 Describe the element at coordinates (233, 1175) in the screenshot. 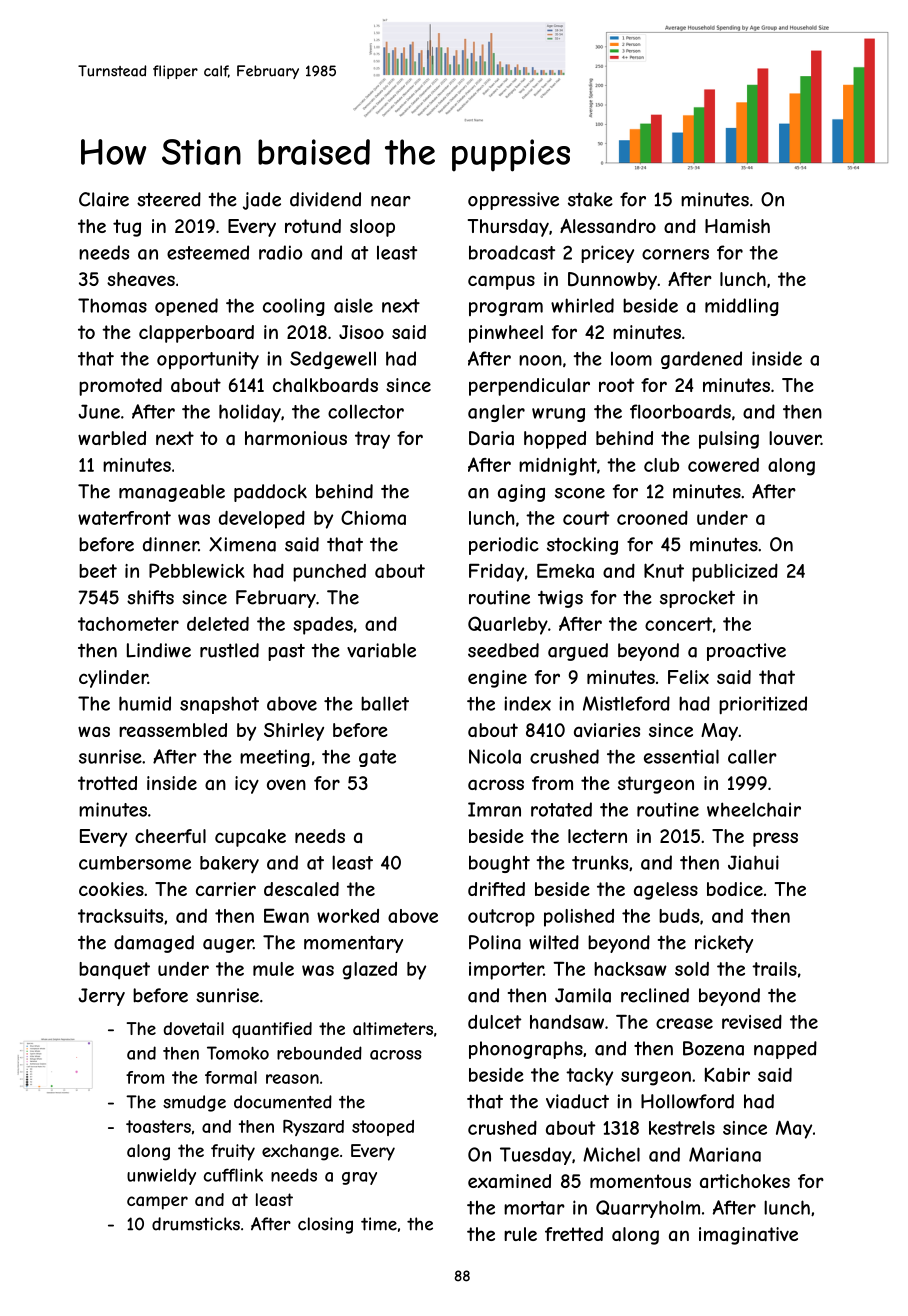

I see `cufflink` at that location.
